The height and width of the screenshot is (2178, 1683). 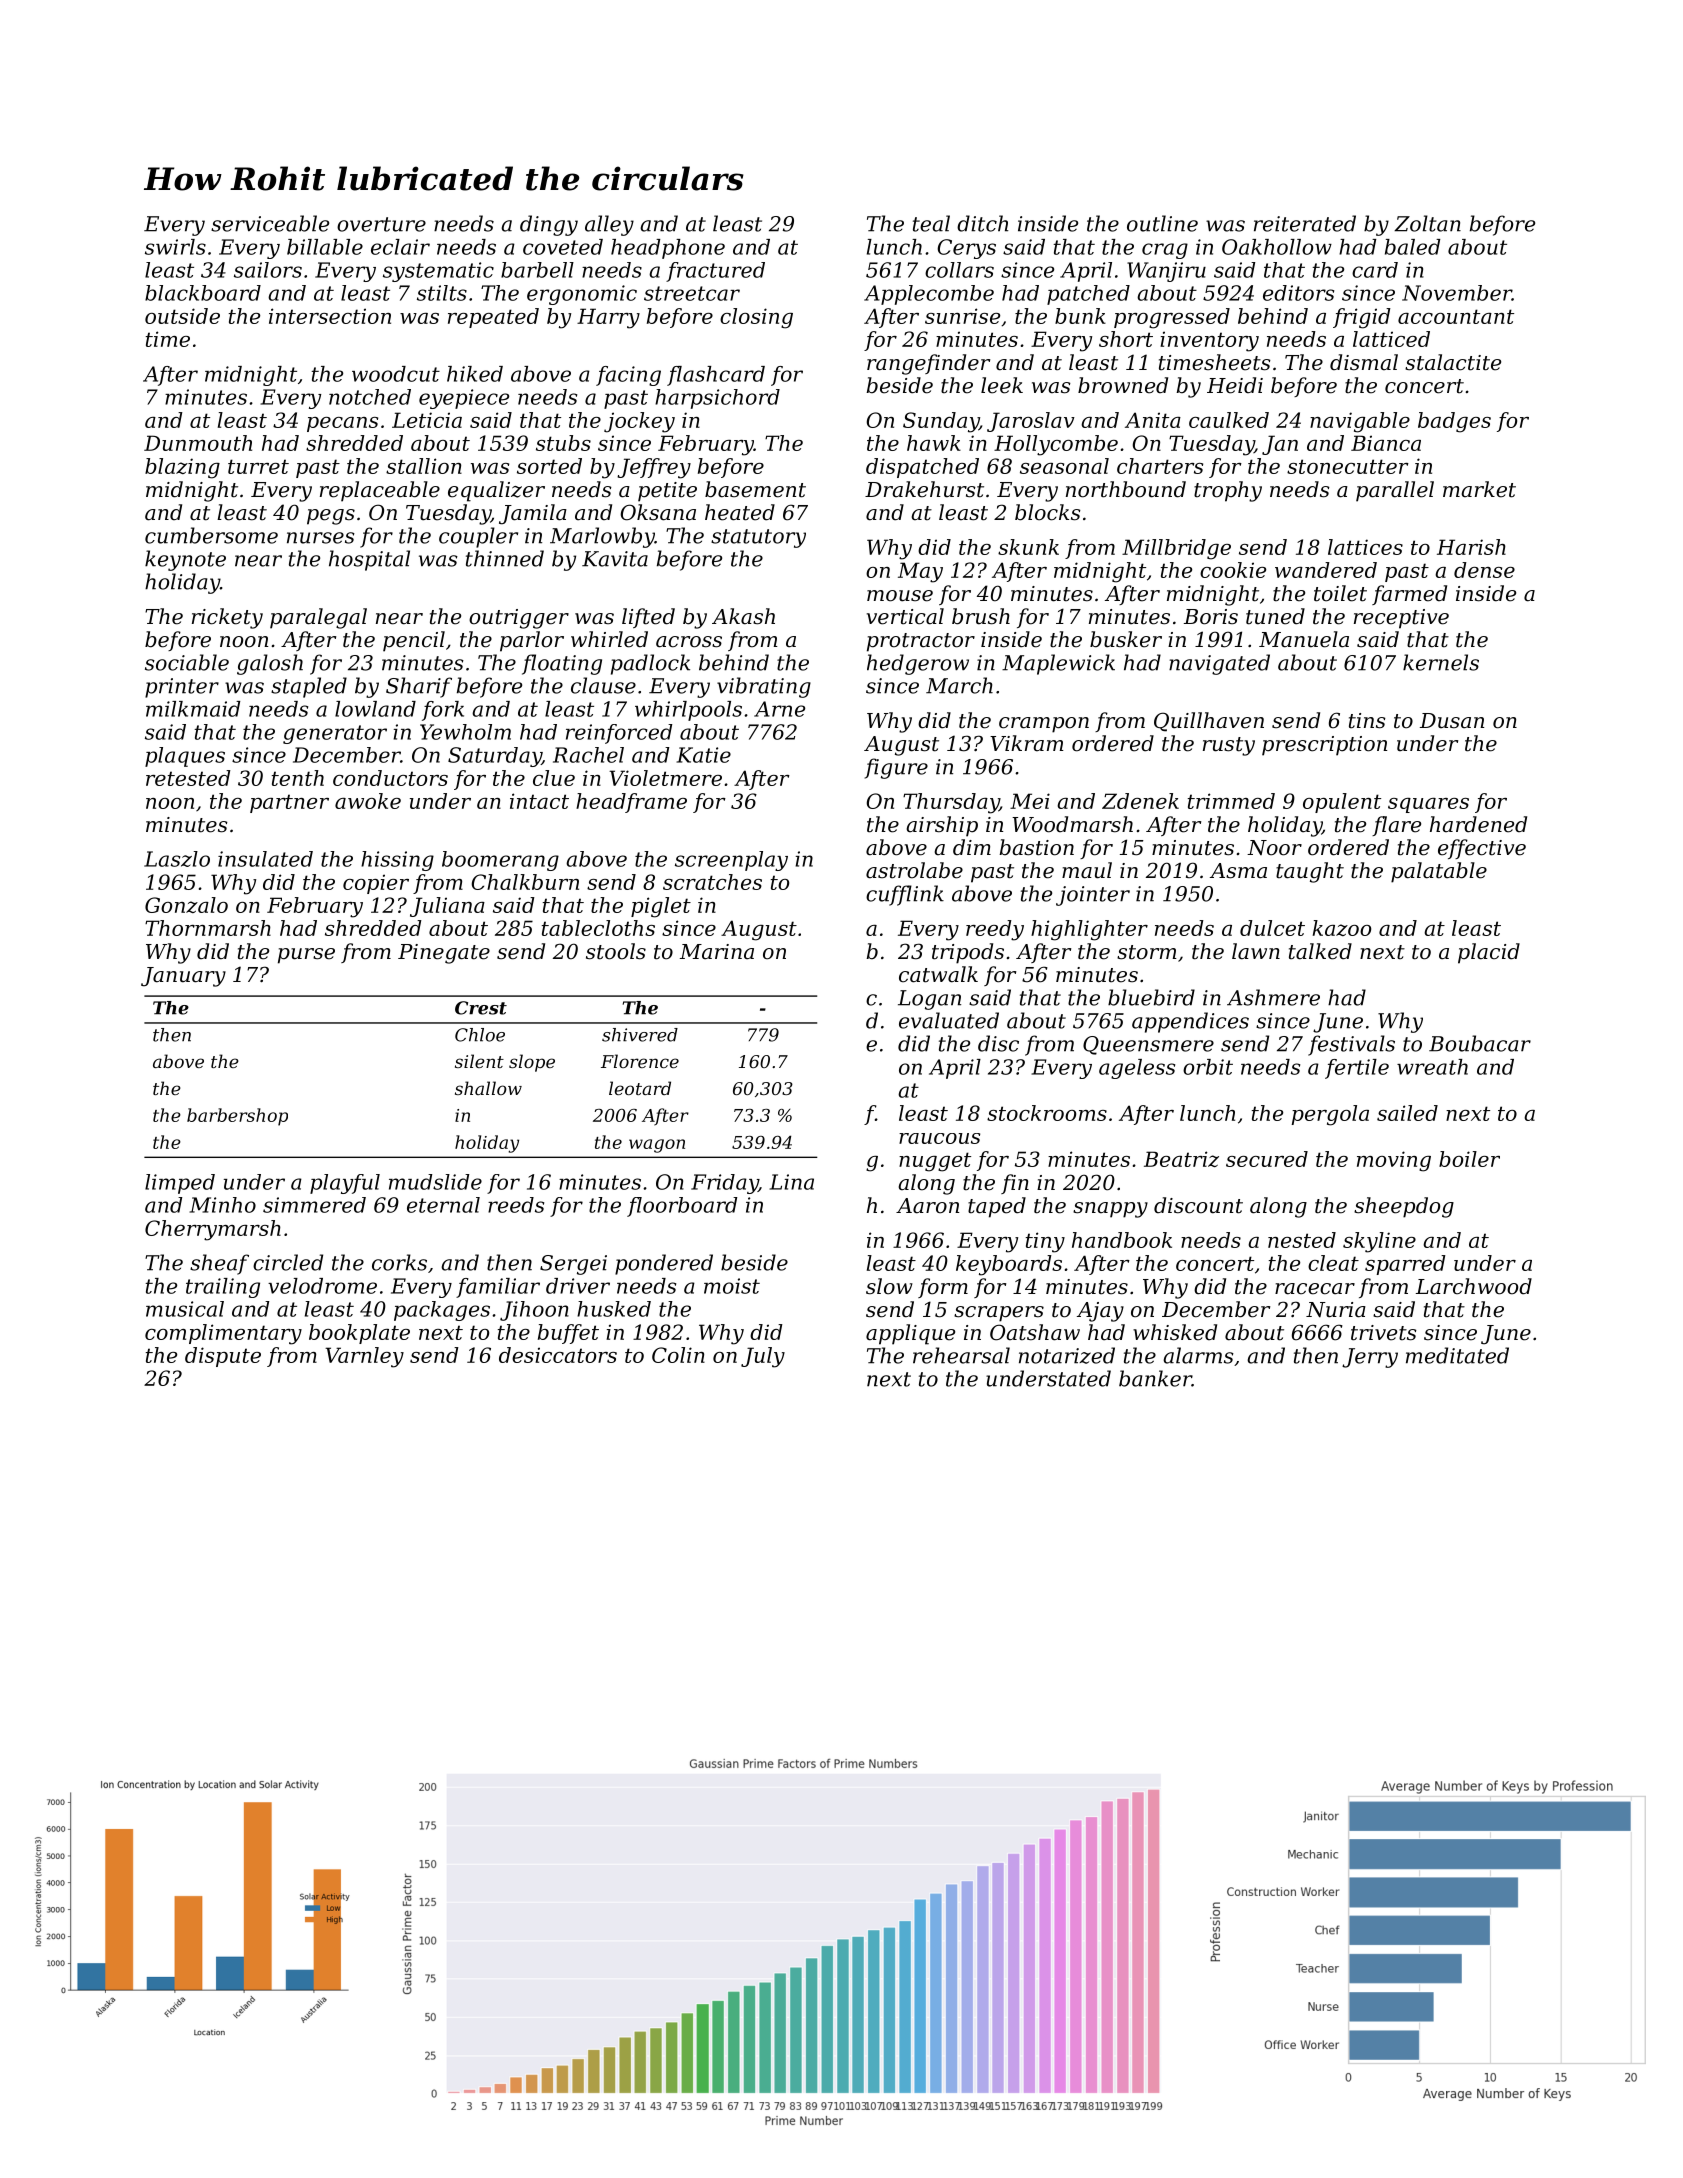 What do you see at coordinates (1457, 1355) in the screenshot?
I see `meditated` at bounding box center [1457, 1355].
